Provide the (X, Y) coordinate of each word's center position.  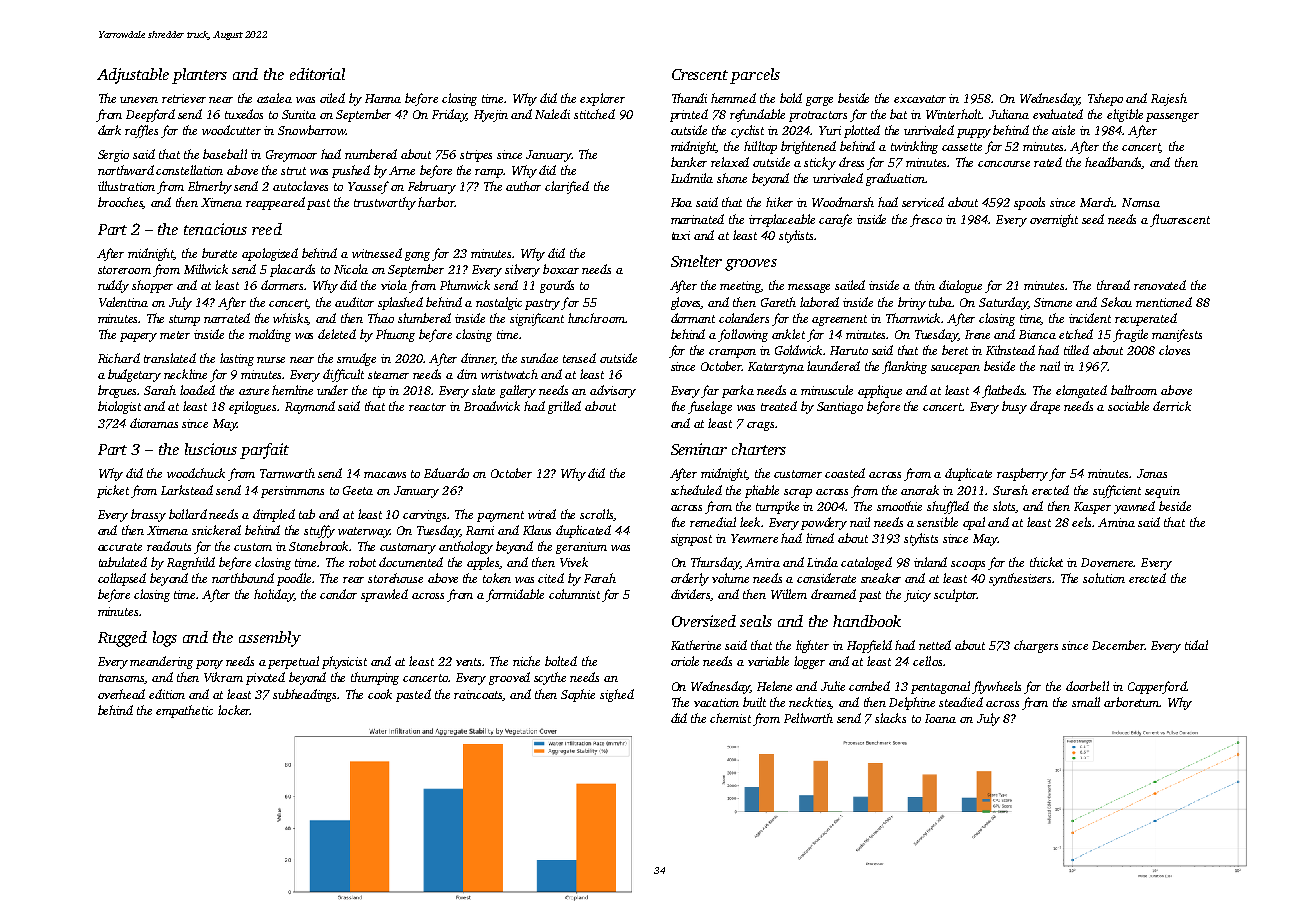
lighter (812, 646)
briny (912, 303)
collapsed (122, 579)
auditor (354, 302)
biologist (119, 407)
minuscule (827, 390)
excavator (920, 99)
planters (199, 76)
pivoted (265, 678)
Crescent (700, 74)
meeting (741, 287)
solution (1104, 578)
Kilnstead (1010, 350)
